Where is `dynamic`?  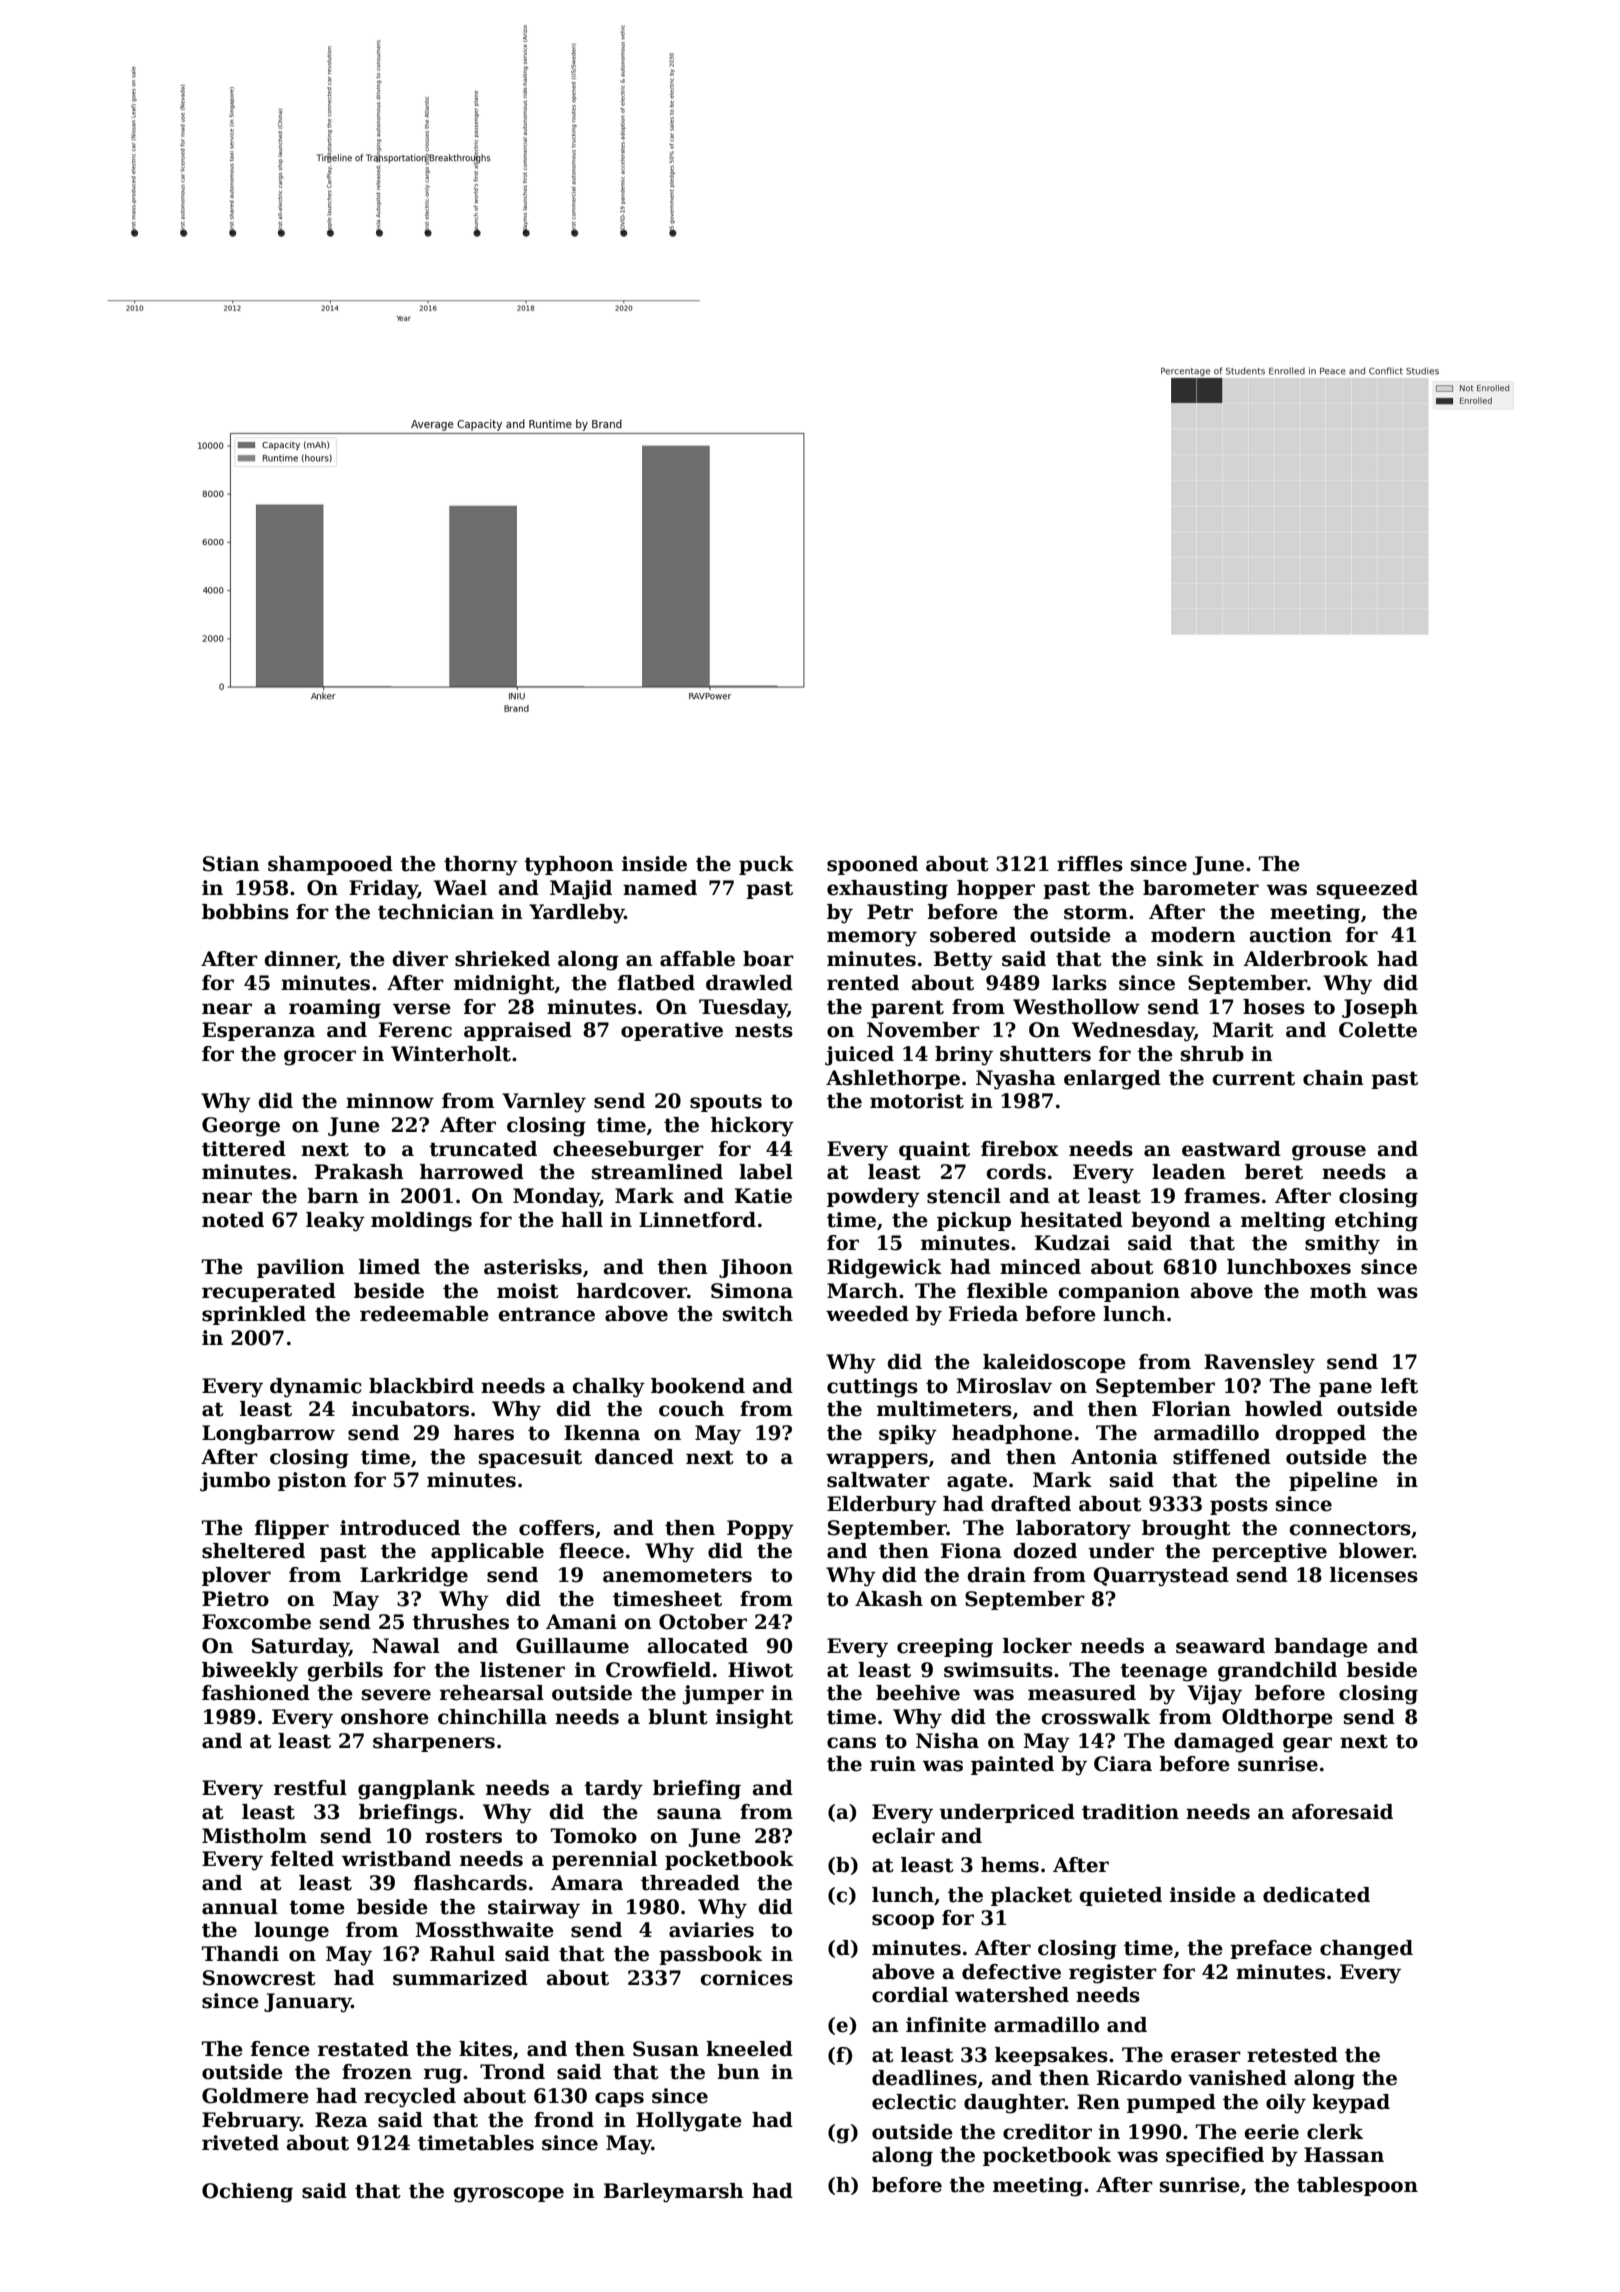 dynamic is located at coordinates (316, 1388).
